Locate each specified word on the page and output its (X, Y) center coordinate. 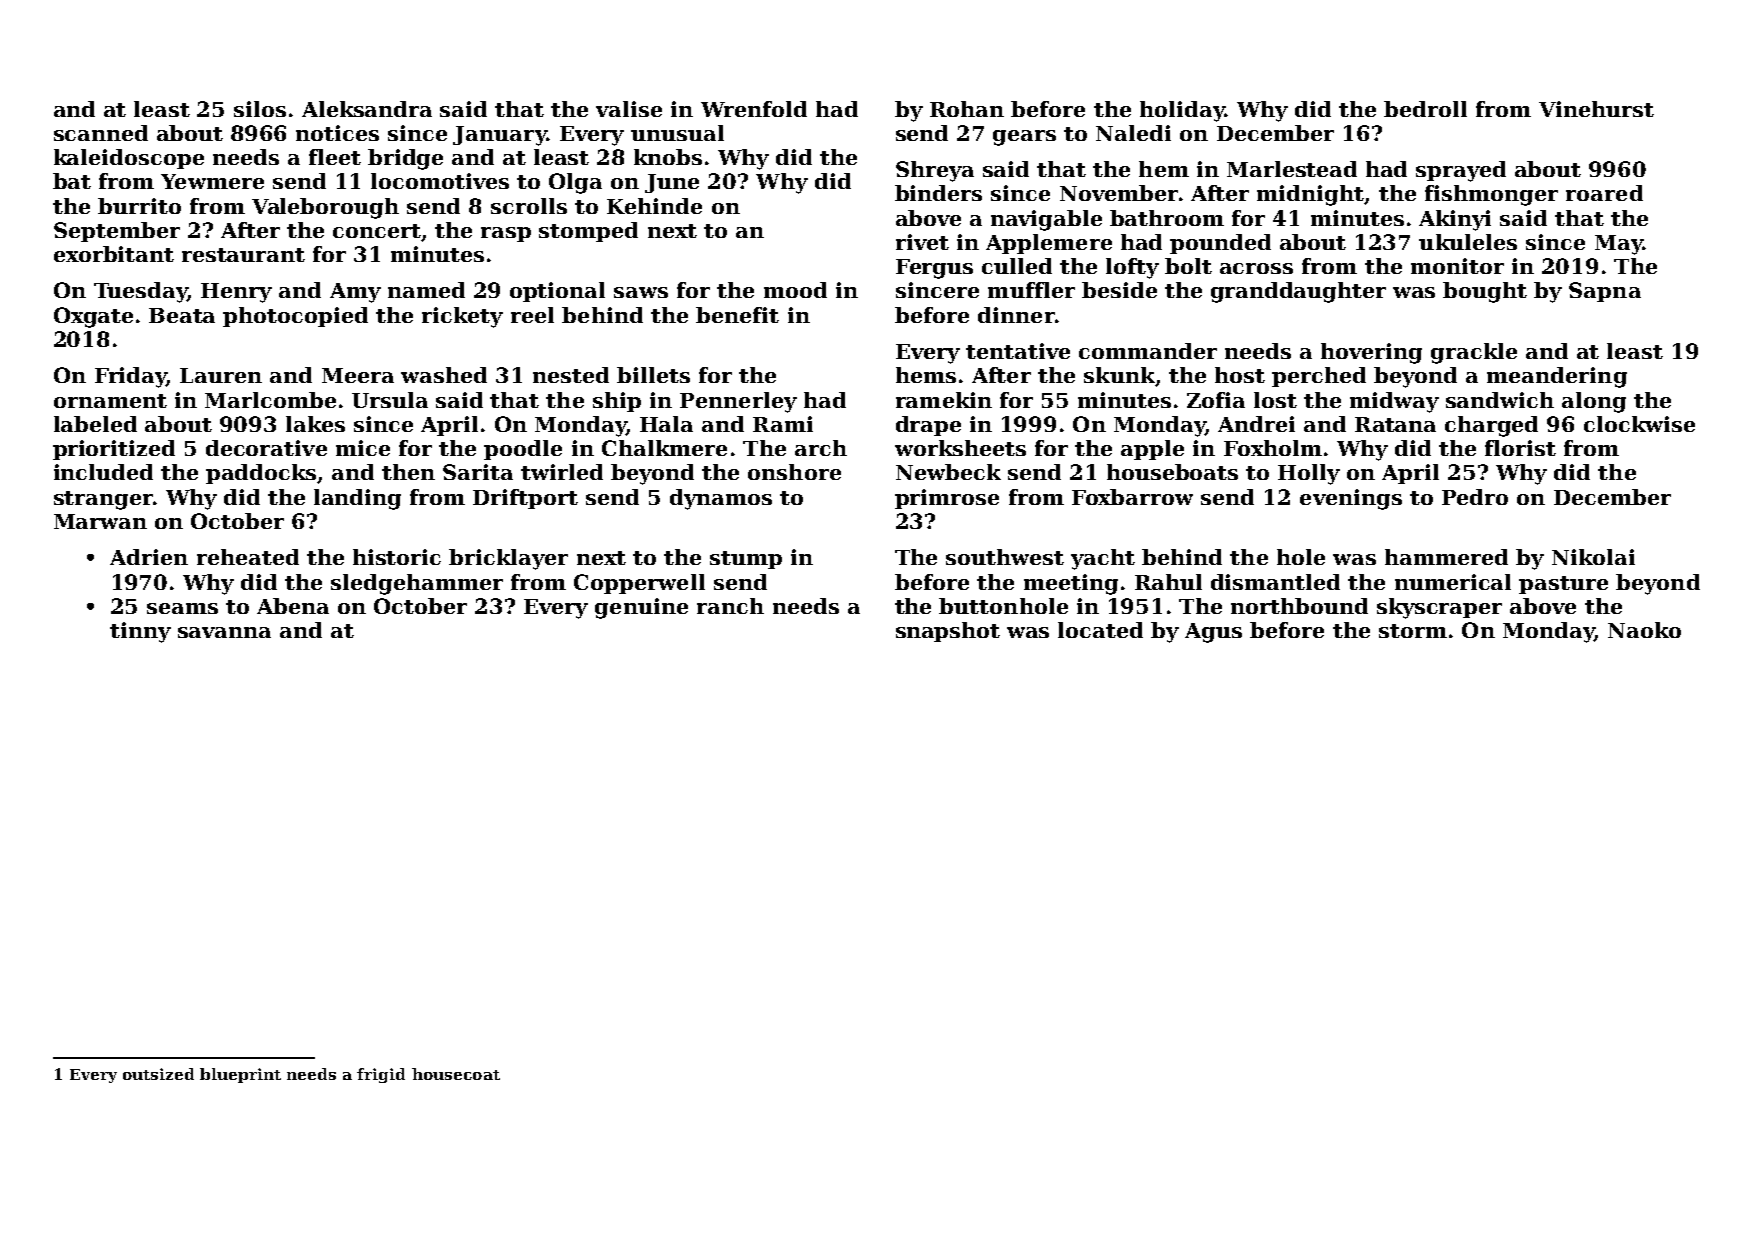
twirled (562, 472)
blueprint (240, 1075)
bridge (405, 159)
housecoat (456, 1074)
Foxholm (1273, 448)
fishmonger (1491, 195)
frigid (381, 1075)
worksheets (960, 448)
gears (1024, 138)
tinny (140, 632)
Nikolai (1593, 557)
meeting (1071, 584)
